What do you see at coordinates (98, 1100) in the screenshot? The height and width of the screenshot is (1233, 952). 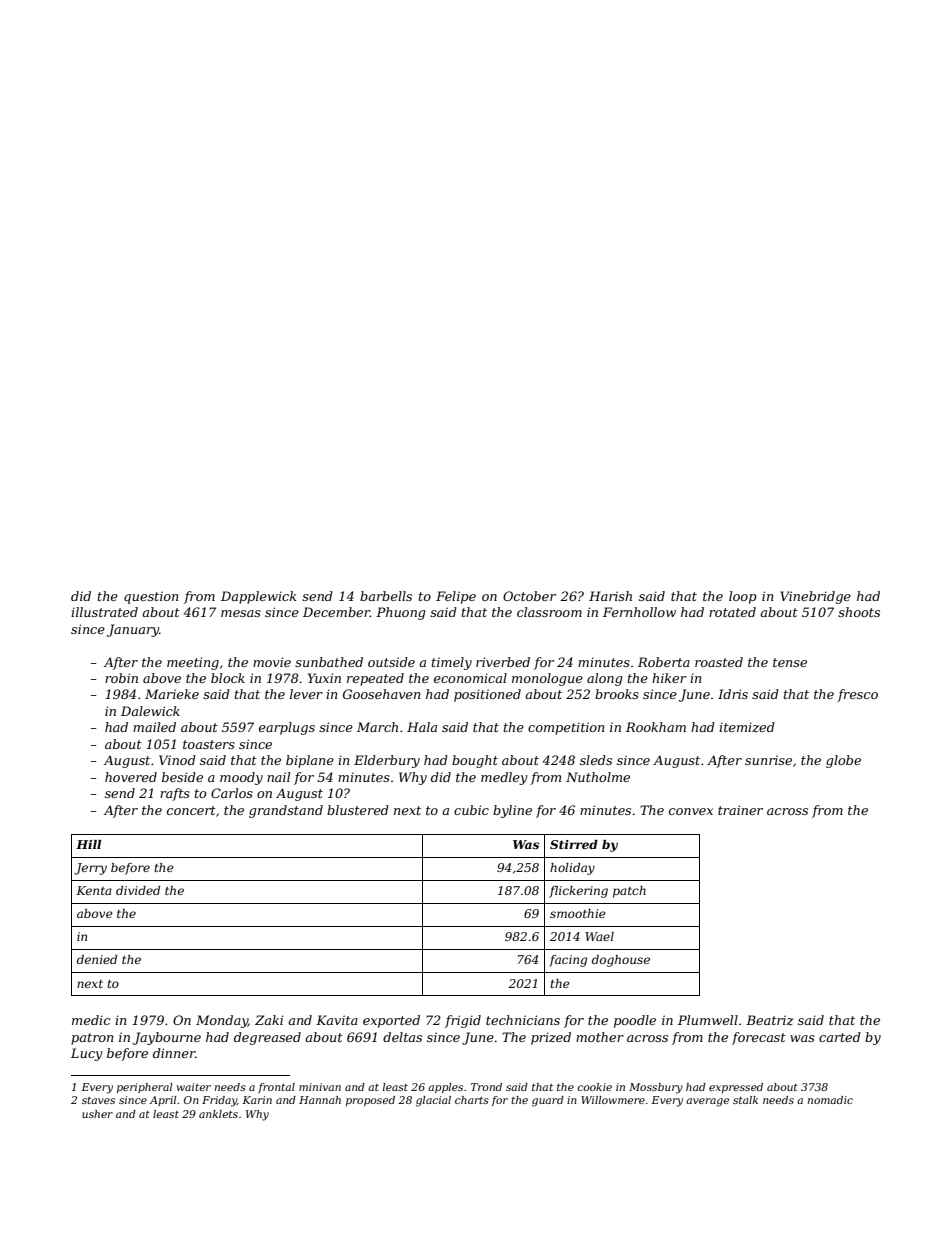 I see `staves` at bounding box center [98, 1100].
